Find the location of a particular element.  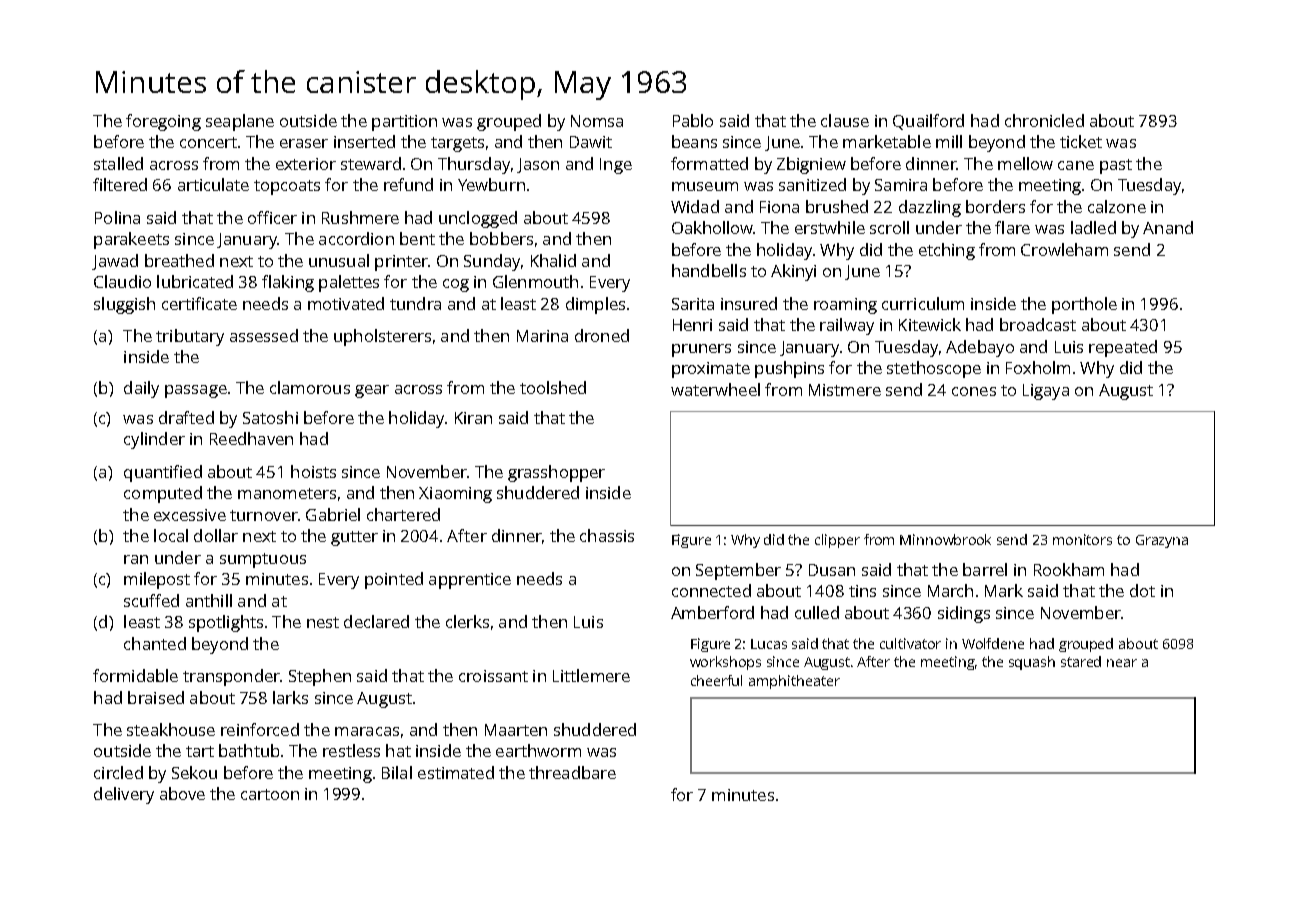

larks is located at coordinates (290, 697).
